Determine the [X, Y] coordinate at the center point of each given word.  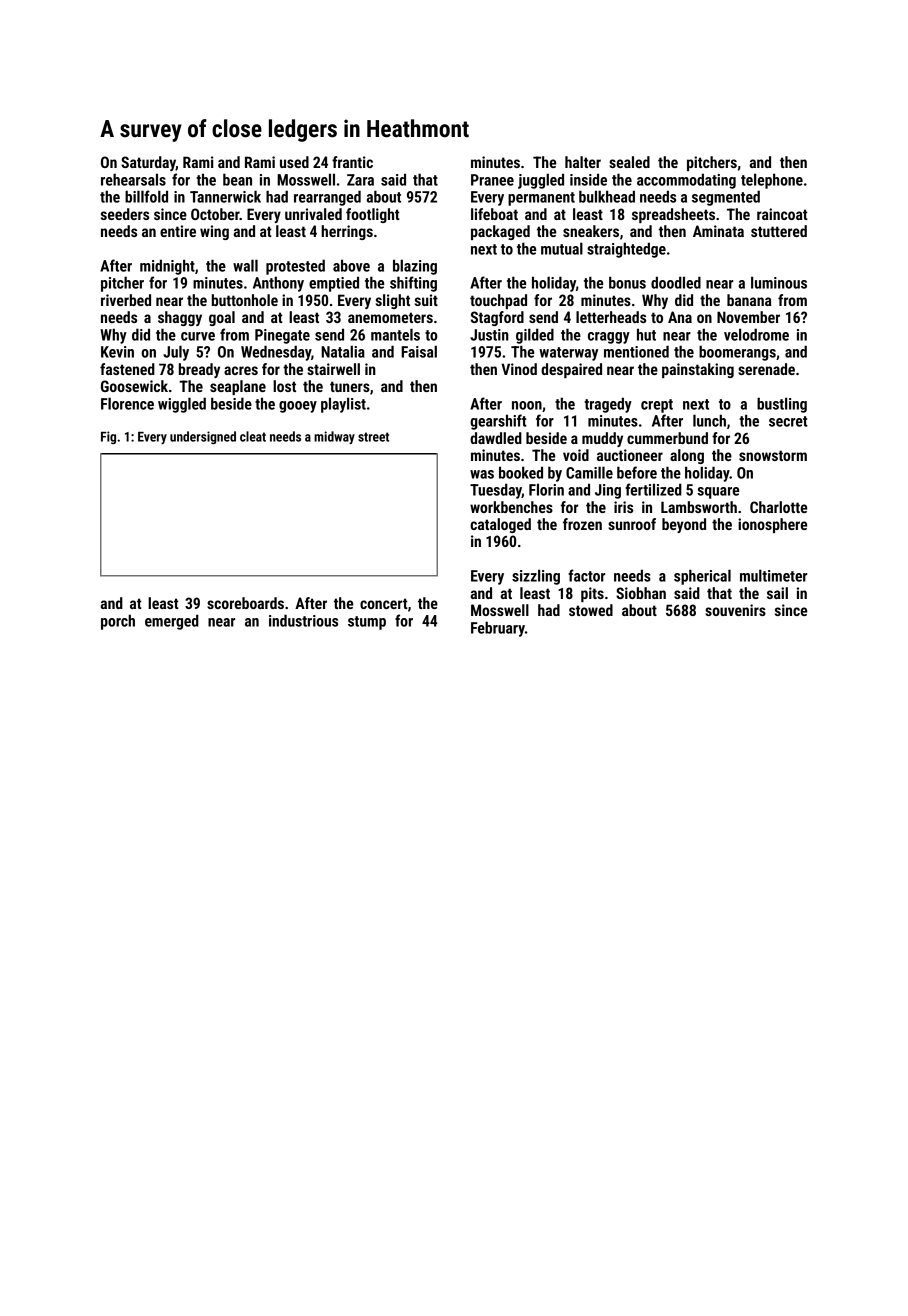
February [498, 629]
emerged [172, 622]
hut [646, 334]
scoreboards [245, 603]
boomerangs [737, 353]
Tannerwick [225, 196]
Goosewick [134, 386]
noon [527, 405]
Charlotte [778, 507]
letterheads [611, 317]
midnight [167, 267]
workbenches [511, 507]
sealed [629, 162]
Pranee [492, 180]
